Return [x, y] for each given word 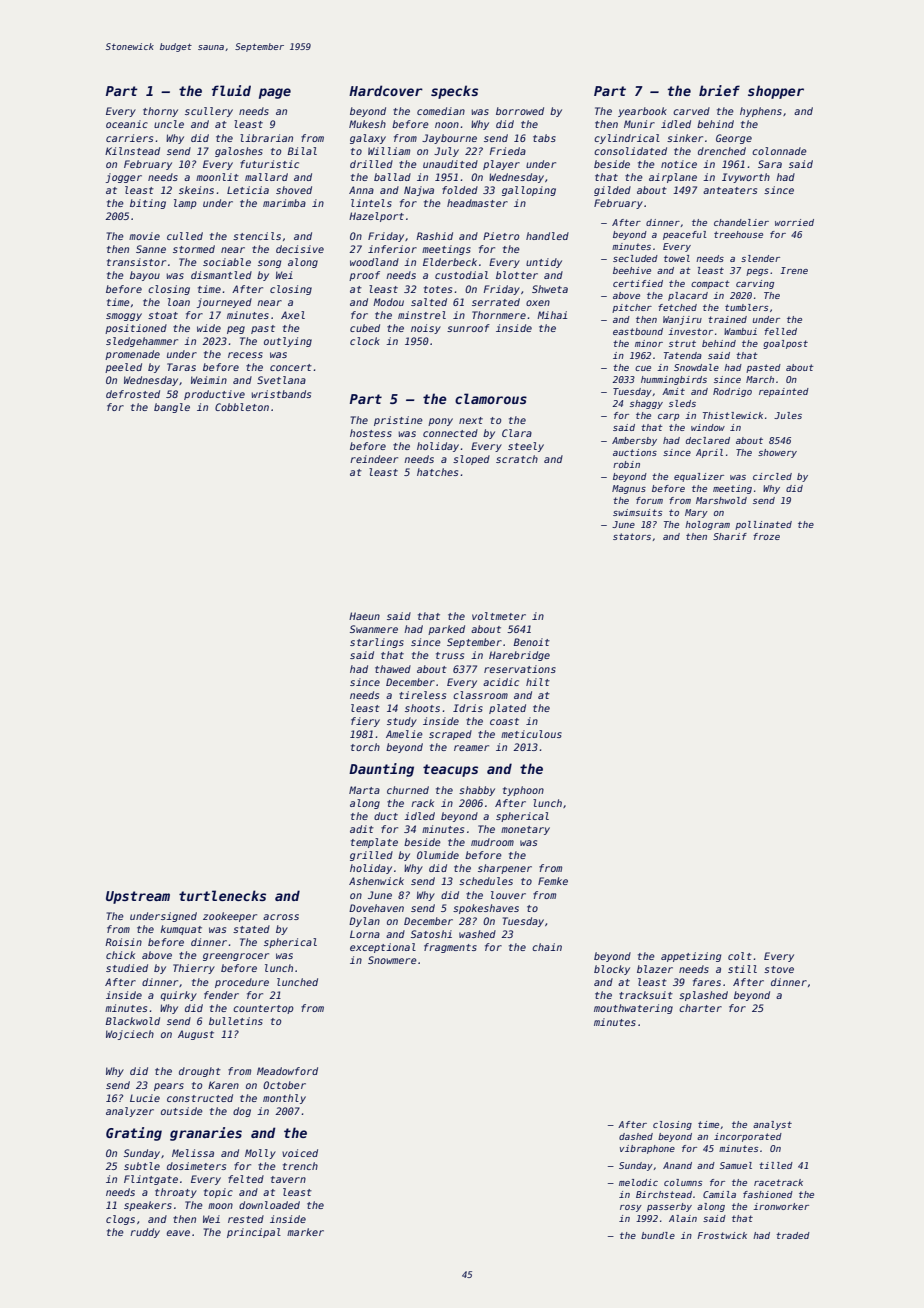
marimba [284, 203]
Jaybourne [449, 139]
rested [246, 1219]
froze [766, 536]
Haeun [364, 616]
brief [719, 90]
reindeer [374, 459]
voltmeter [499, 616]
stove [779, 969]
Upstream [138, 897]
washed [477, 934]
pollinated [763, 525]
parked [446, 630]
